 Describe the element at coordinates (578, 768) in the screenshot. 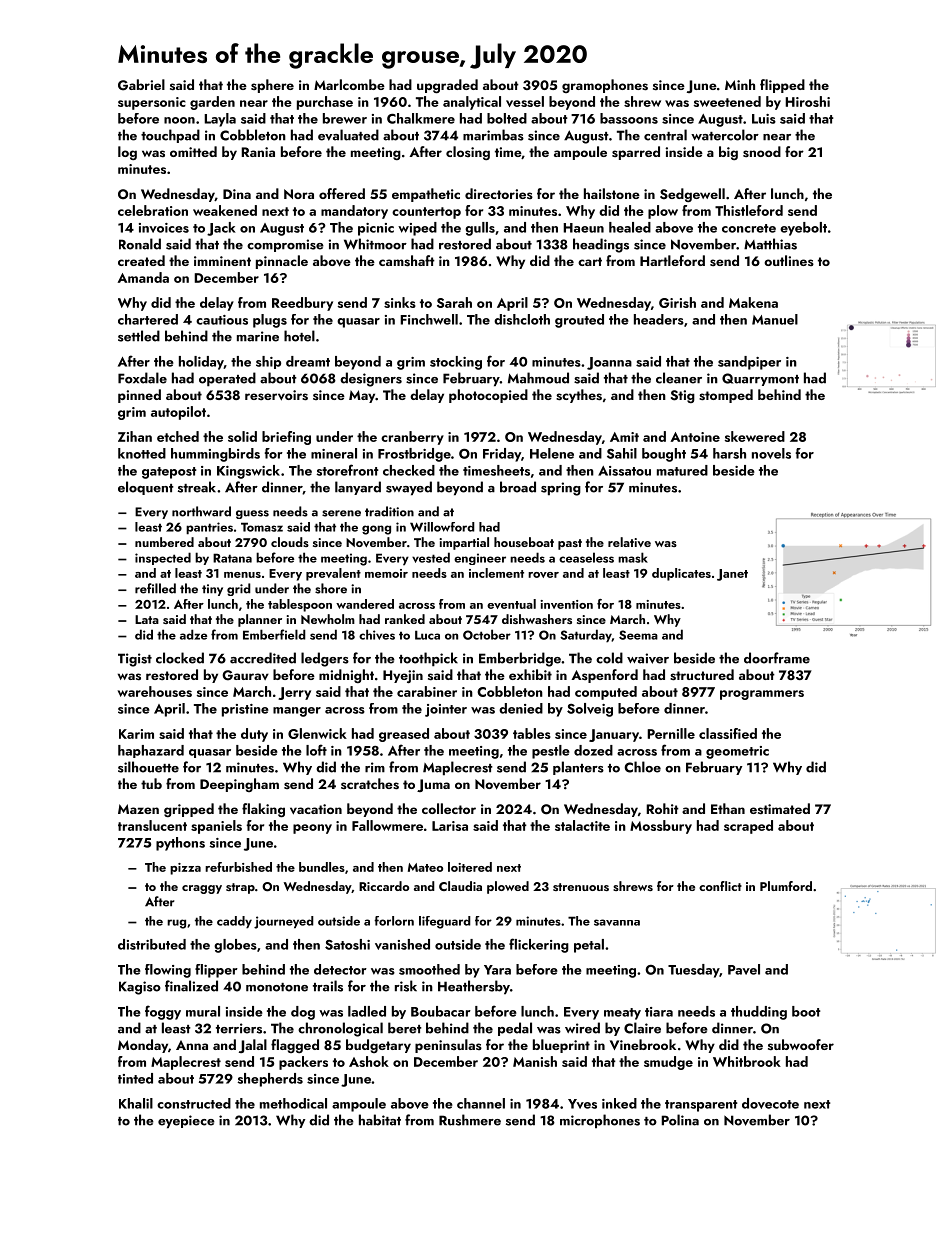

I see `planters` at that location.
